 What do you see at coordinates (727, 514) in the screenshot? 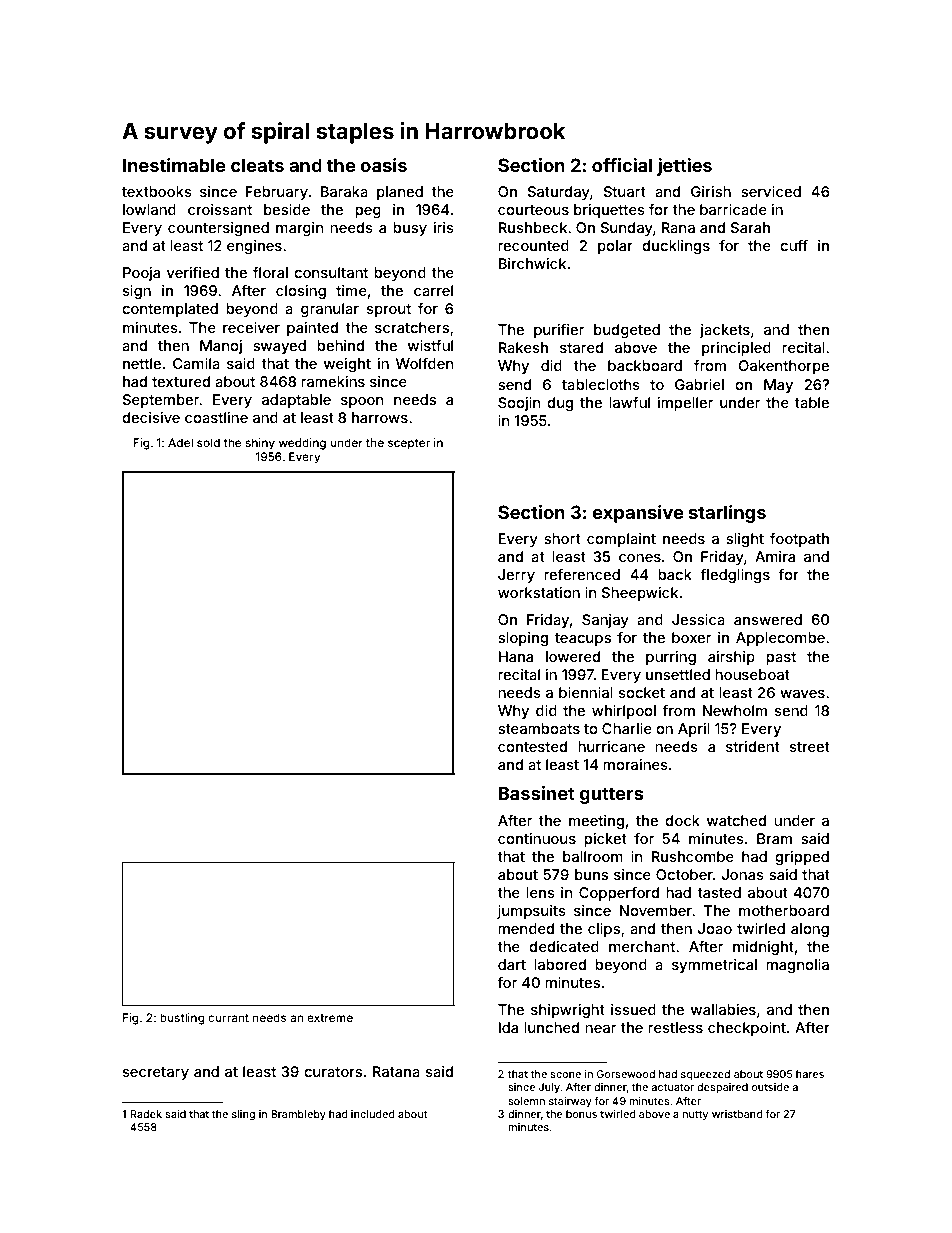
I see `starlings` at bounding box center [727, 514].
